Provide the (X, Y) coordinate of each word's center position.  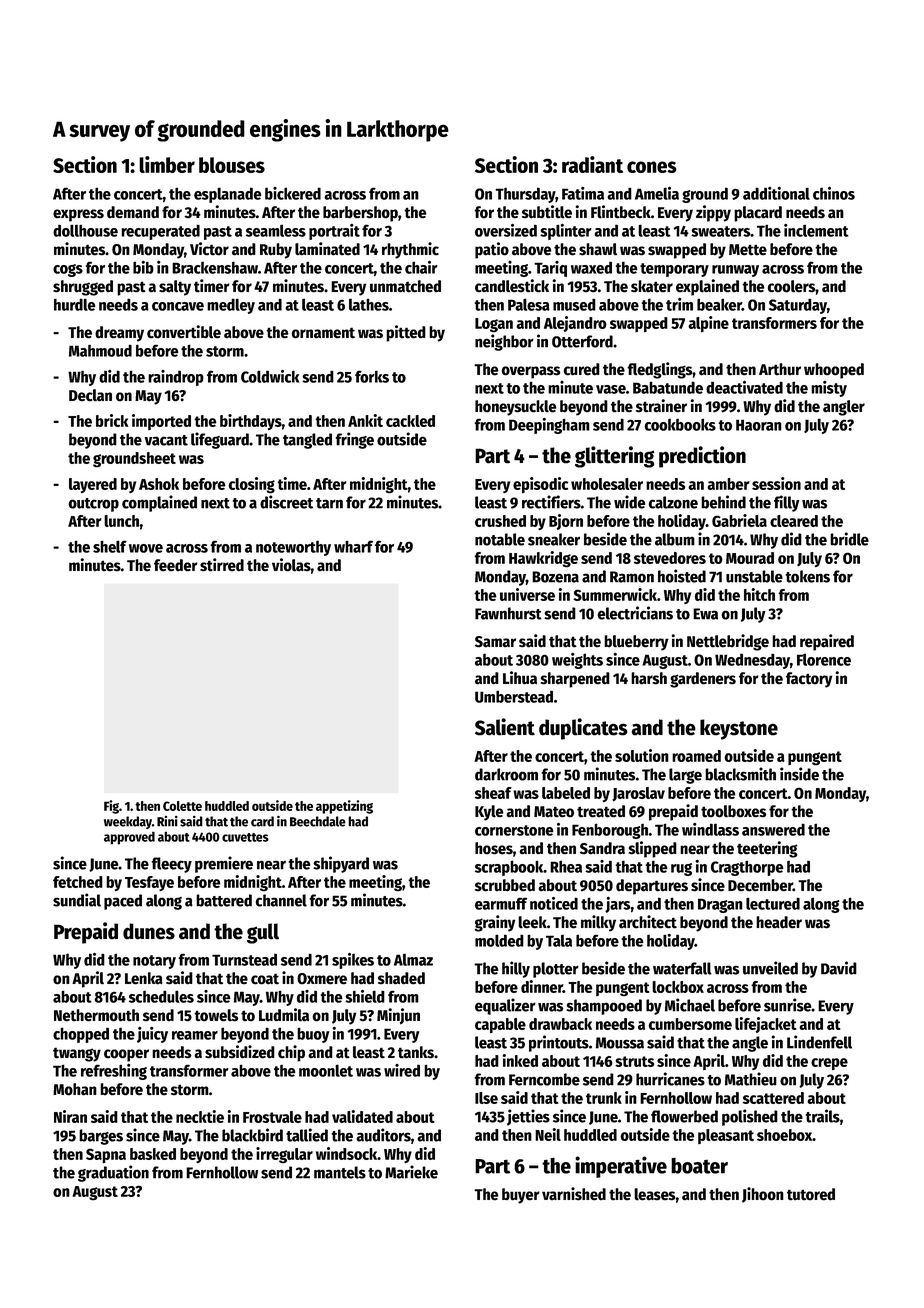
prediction (702, 457)
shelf (110, 546)
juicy (152, 1035)
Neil (548, 1134)
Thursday (525, 195)
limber (167, 164)
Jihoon (763, 1195)
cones (652, 167)
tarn (329, 503)
